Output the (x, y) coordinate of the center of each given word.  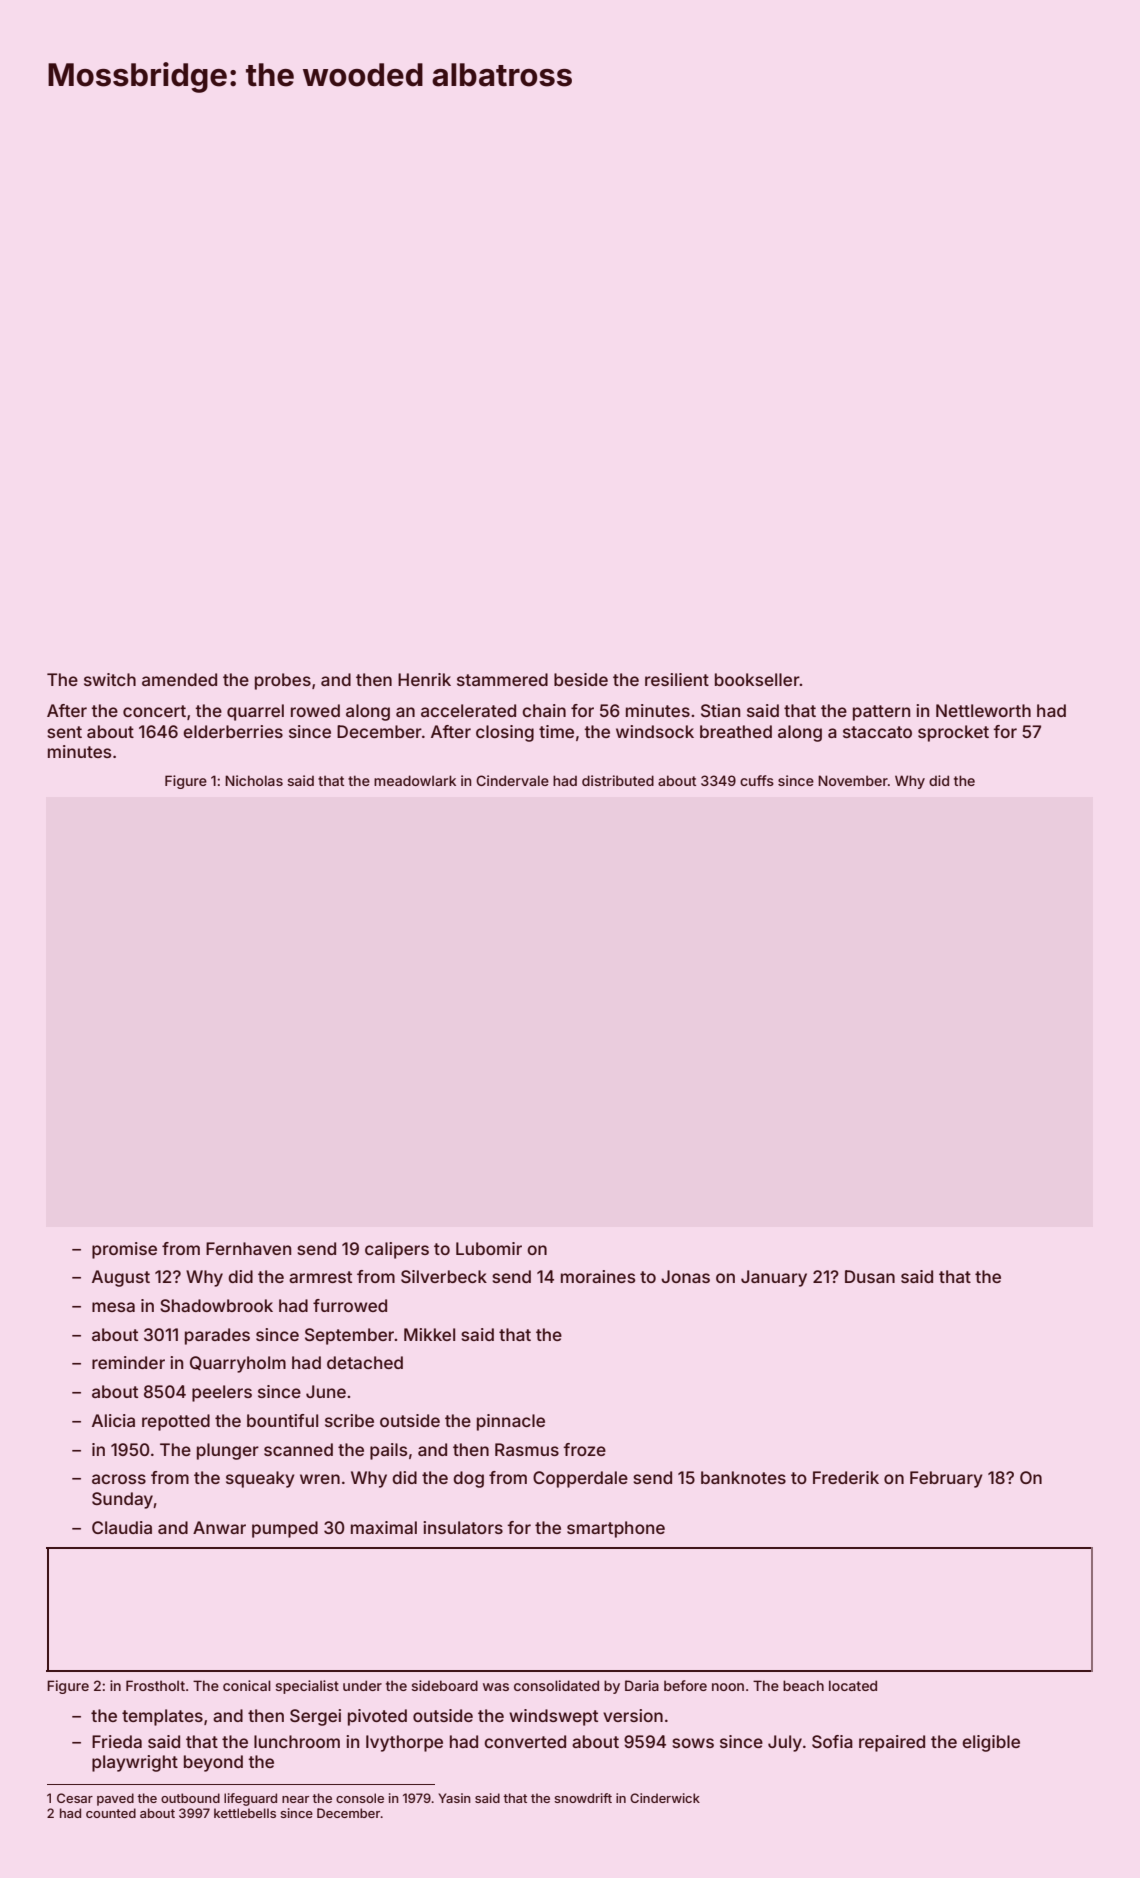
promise (124, 1250)
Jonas (685, 1276)
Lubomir (489, 1248)
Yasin (454, 1798)
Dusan (870, 1276)
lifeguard (250, 1799)
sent (64, 732)
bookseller (757, 679)
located (853, 1685)
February (946, 1479)
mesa (113, 1307)
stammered (502, 679)
